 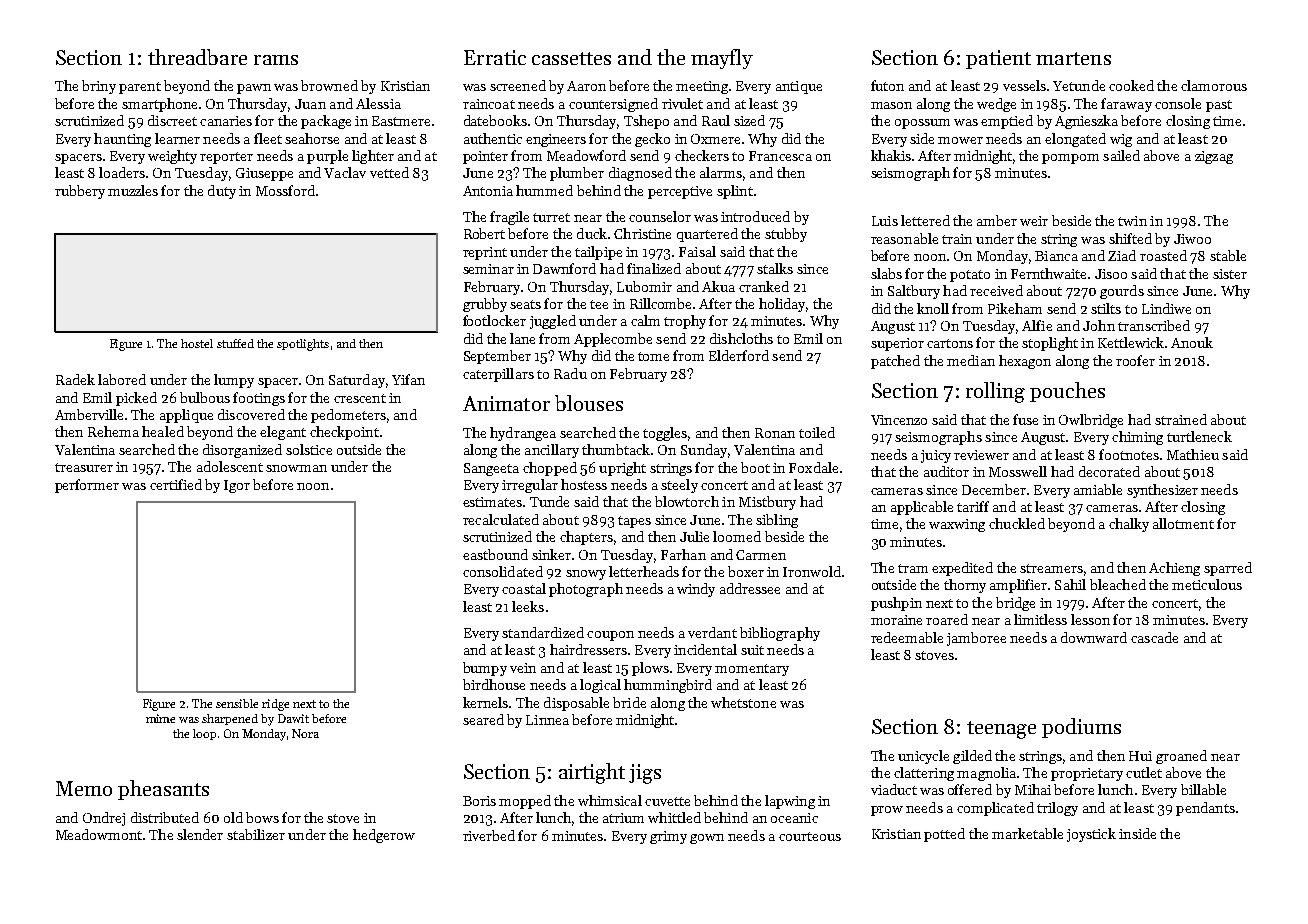 I want to click on Francesca, so click(x=780, y=156).
